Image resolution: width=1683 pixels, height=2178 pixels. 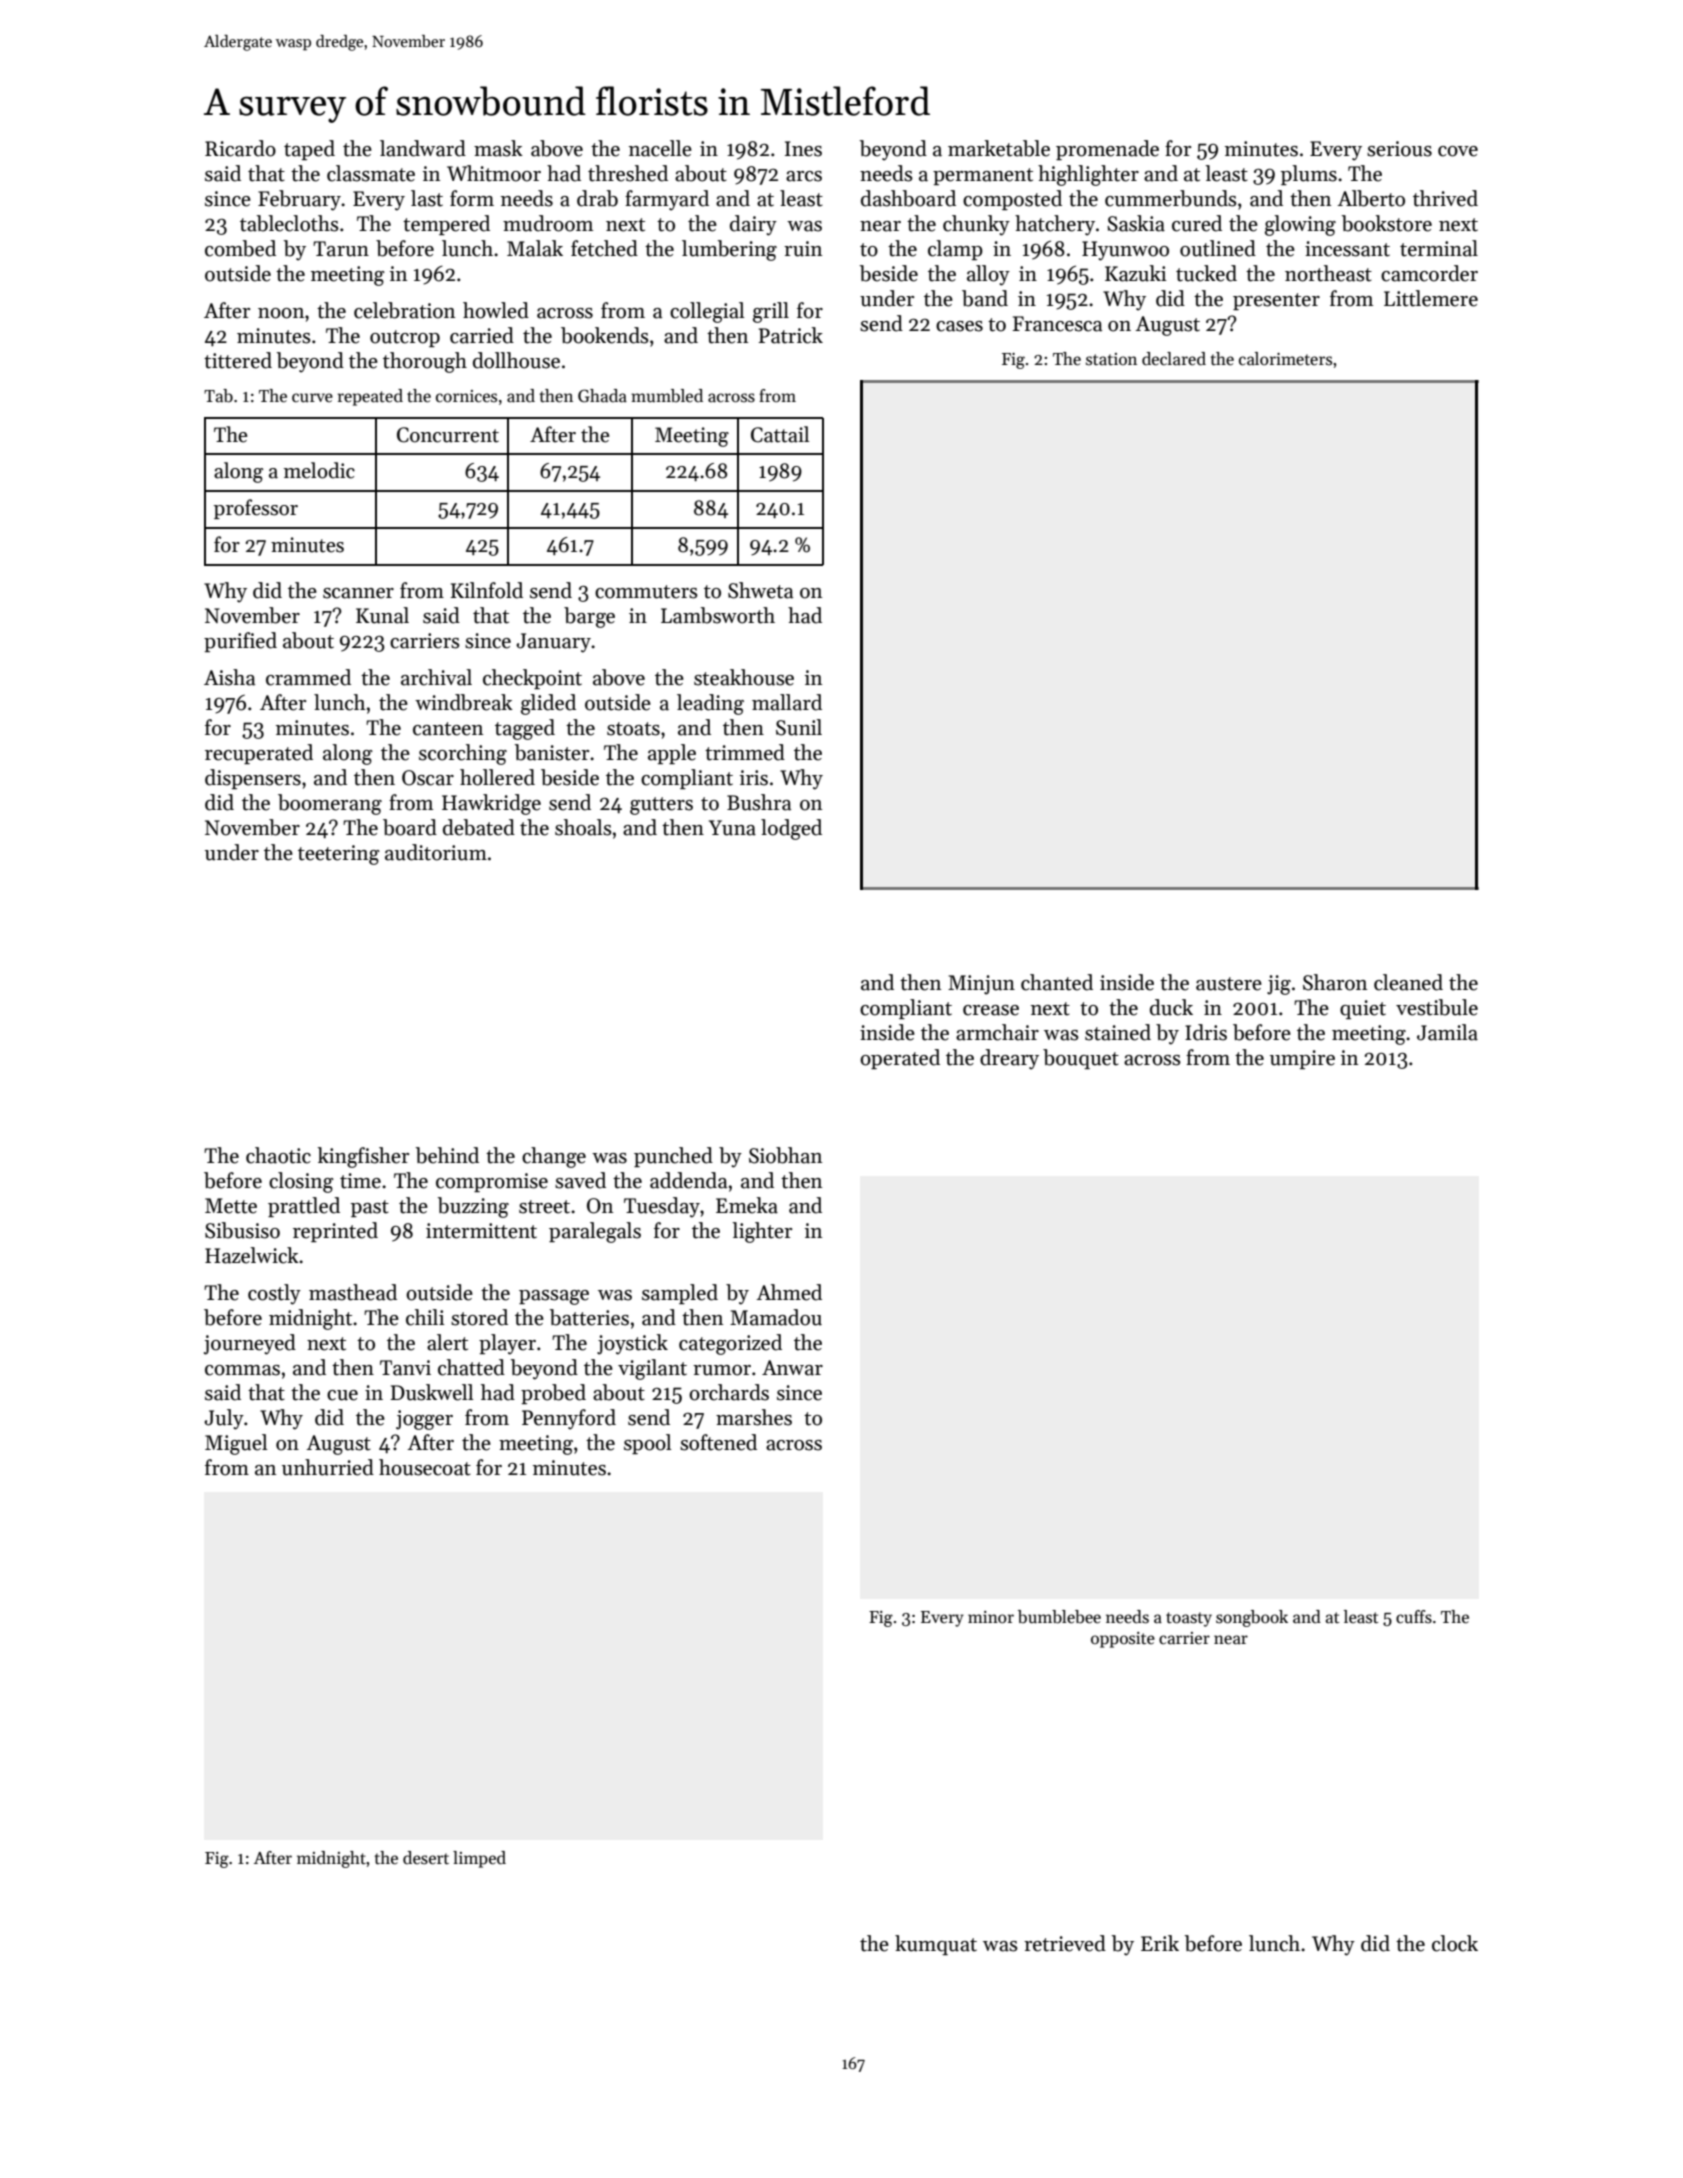 I want to click on howled, so click(x=496, y=310).
